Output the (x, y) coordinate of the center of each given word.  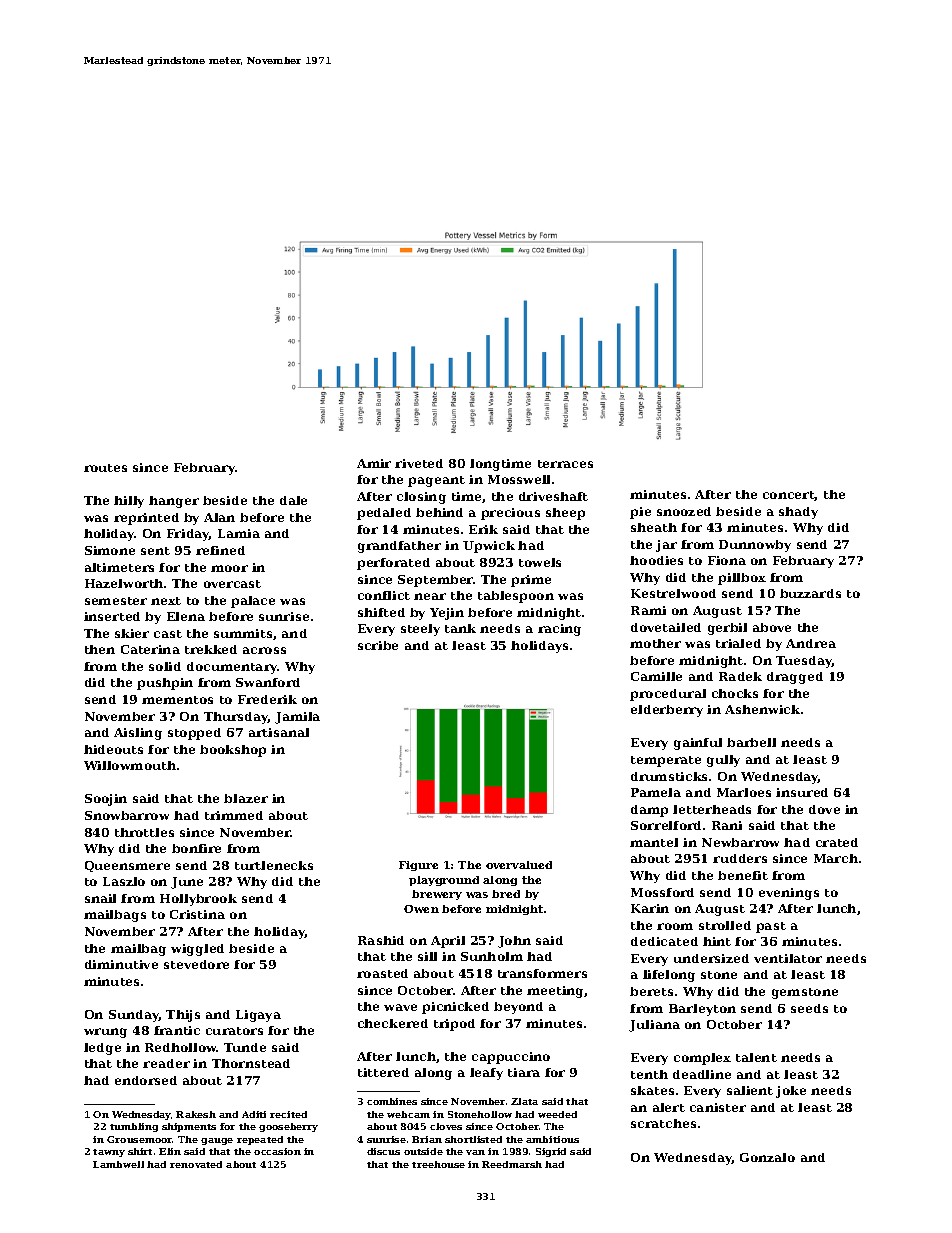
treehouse (438, 1164)
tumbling (134, 1127)
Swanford (268, 682)
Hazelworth (124, 583)
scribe (378, 645)
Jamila (297, 718)
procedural (668, 695)
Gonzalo (767, 1157)
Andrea (811, 643)
